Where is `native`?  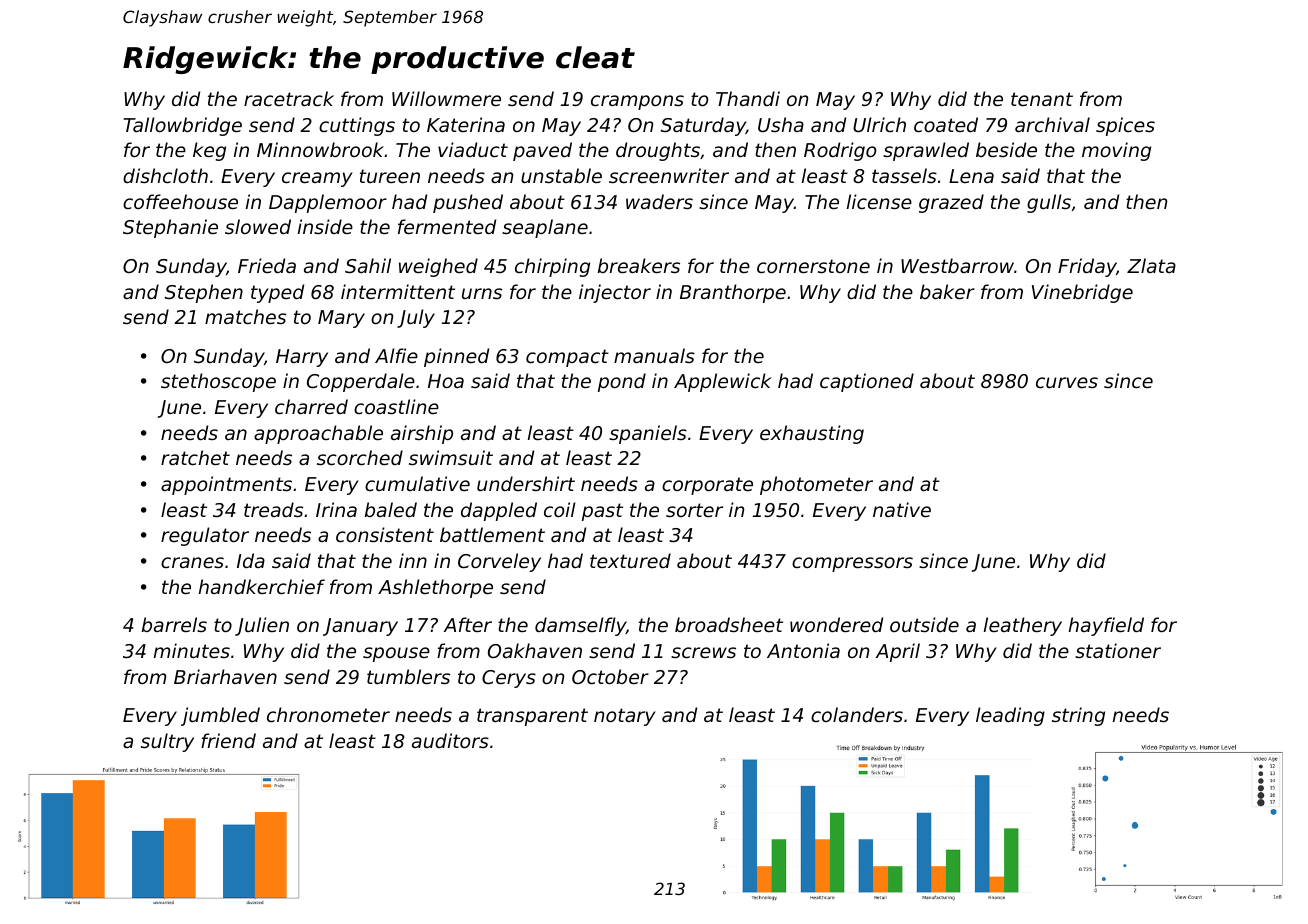
native is located at coordinates (902, 509).
